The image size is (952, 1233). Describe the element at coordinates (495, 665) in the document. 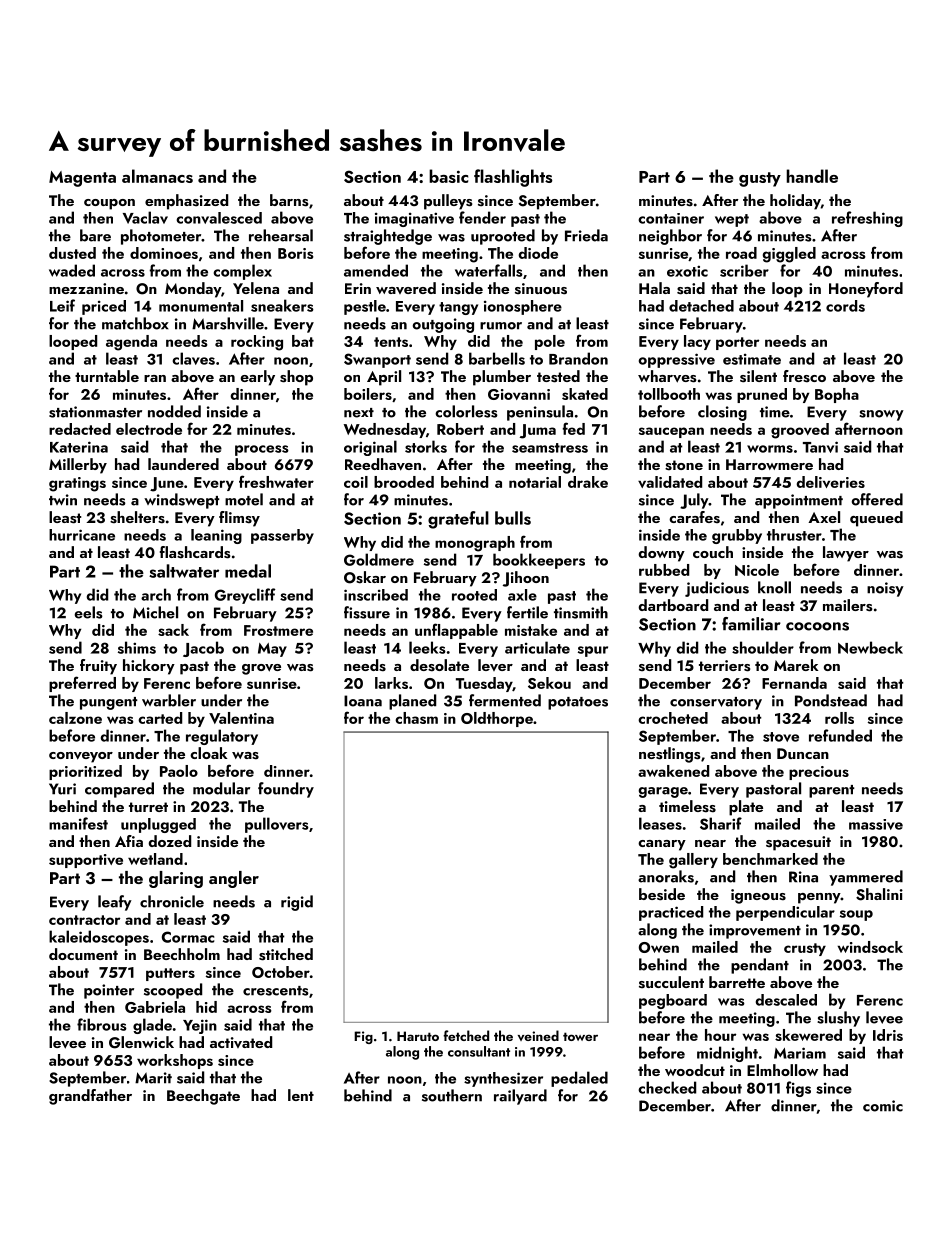

I see `lever` at that location.
